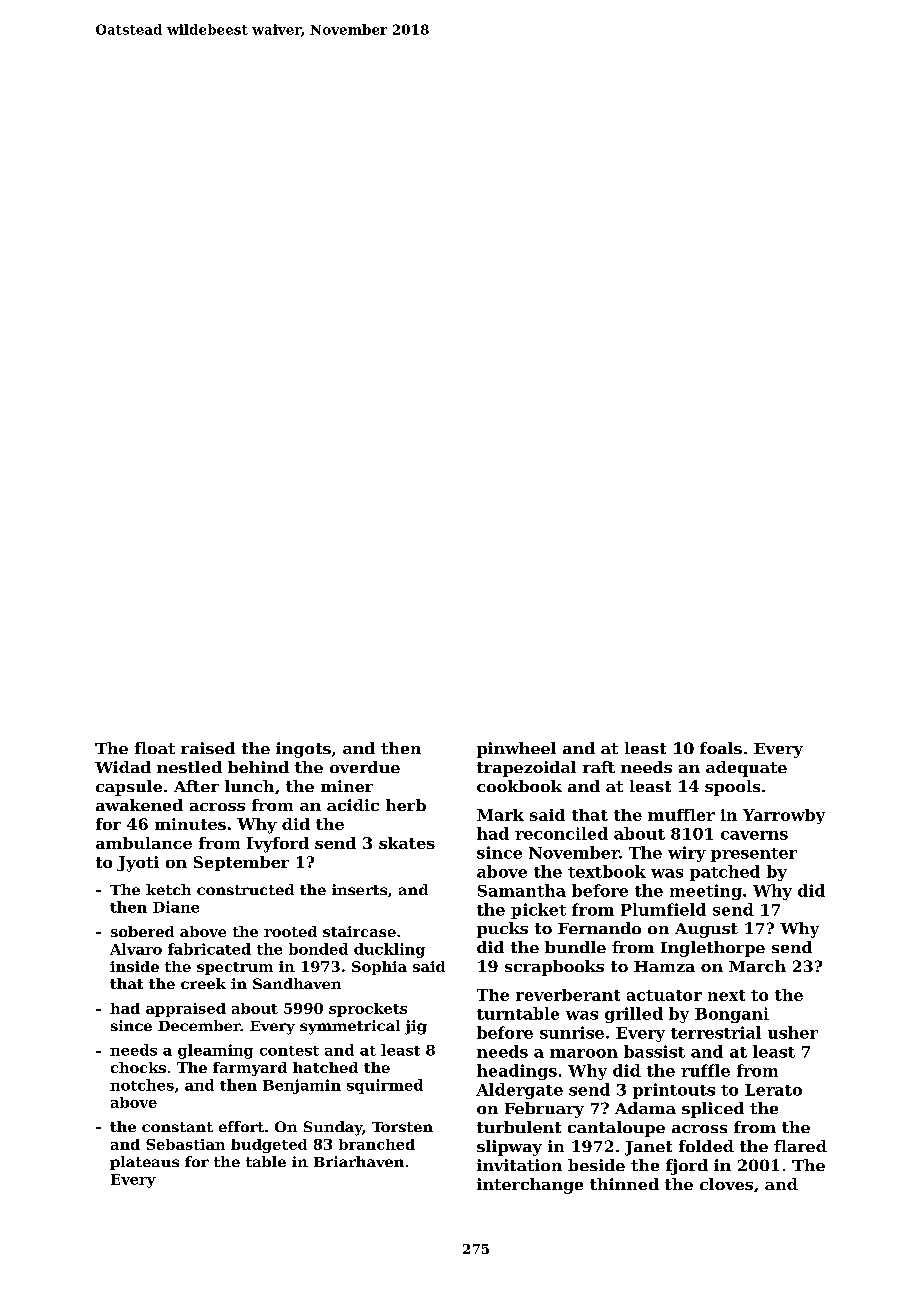 Image resolution: width=924 pixels, height=1308 pixels. I want to click on sobered, so click(142, 931).
